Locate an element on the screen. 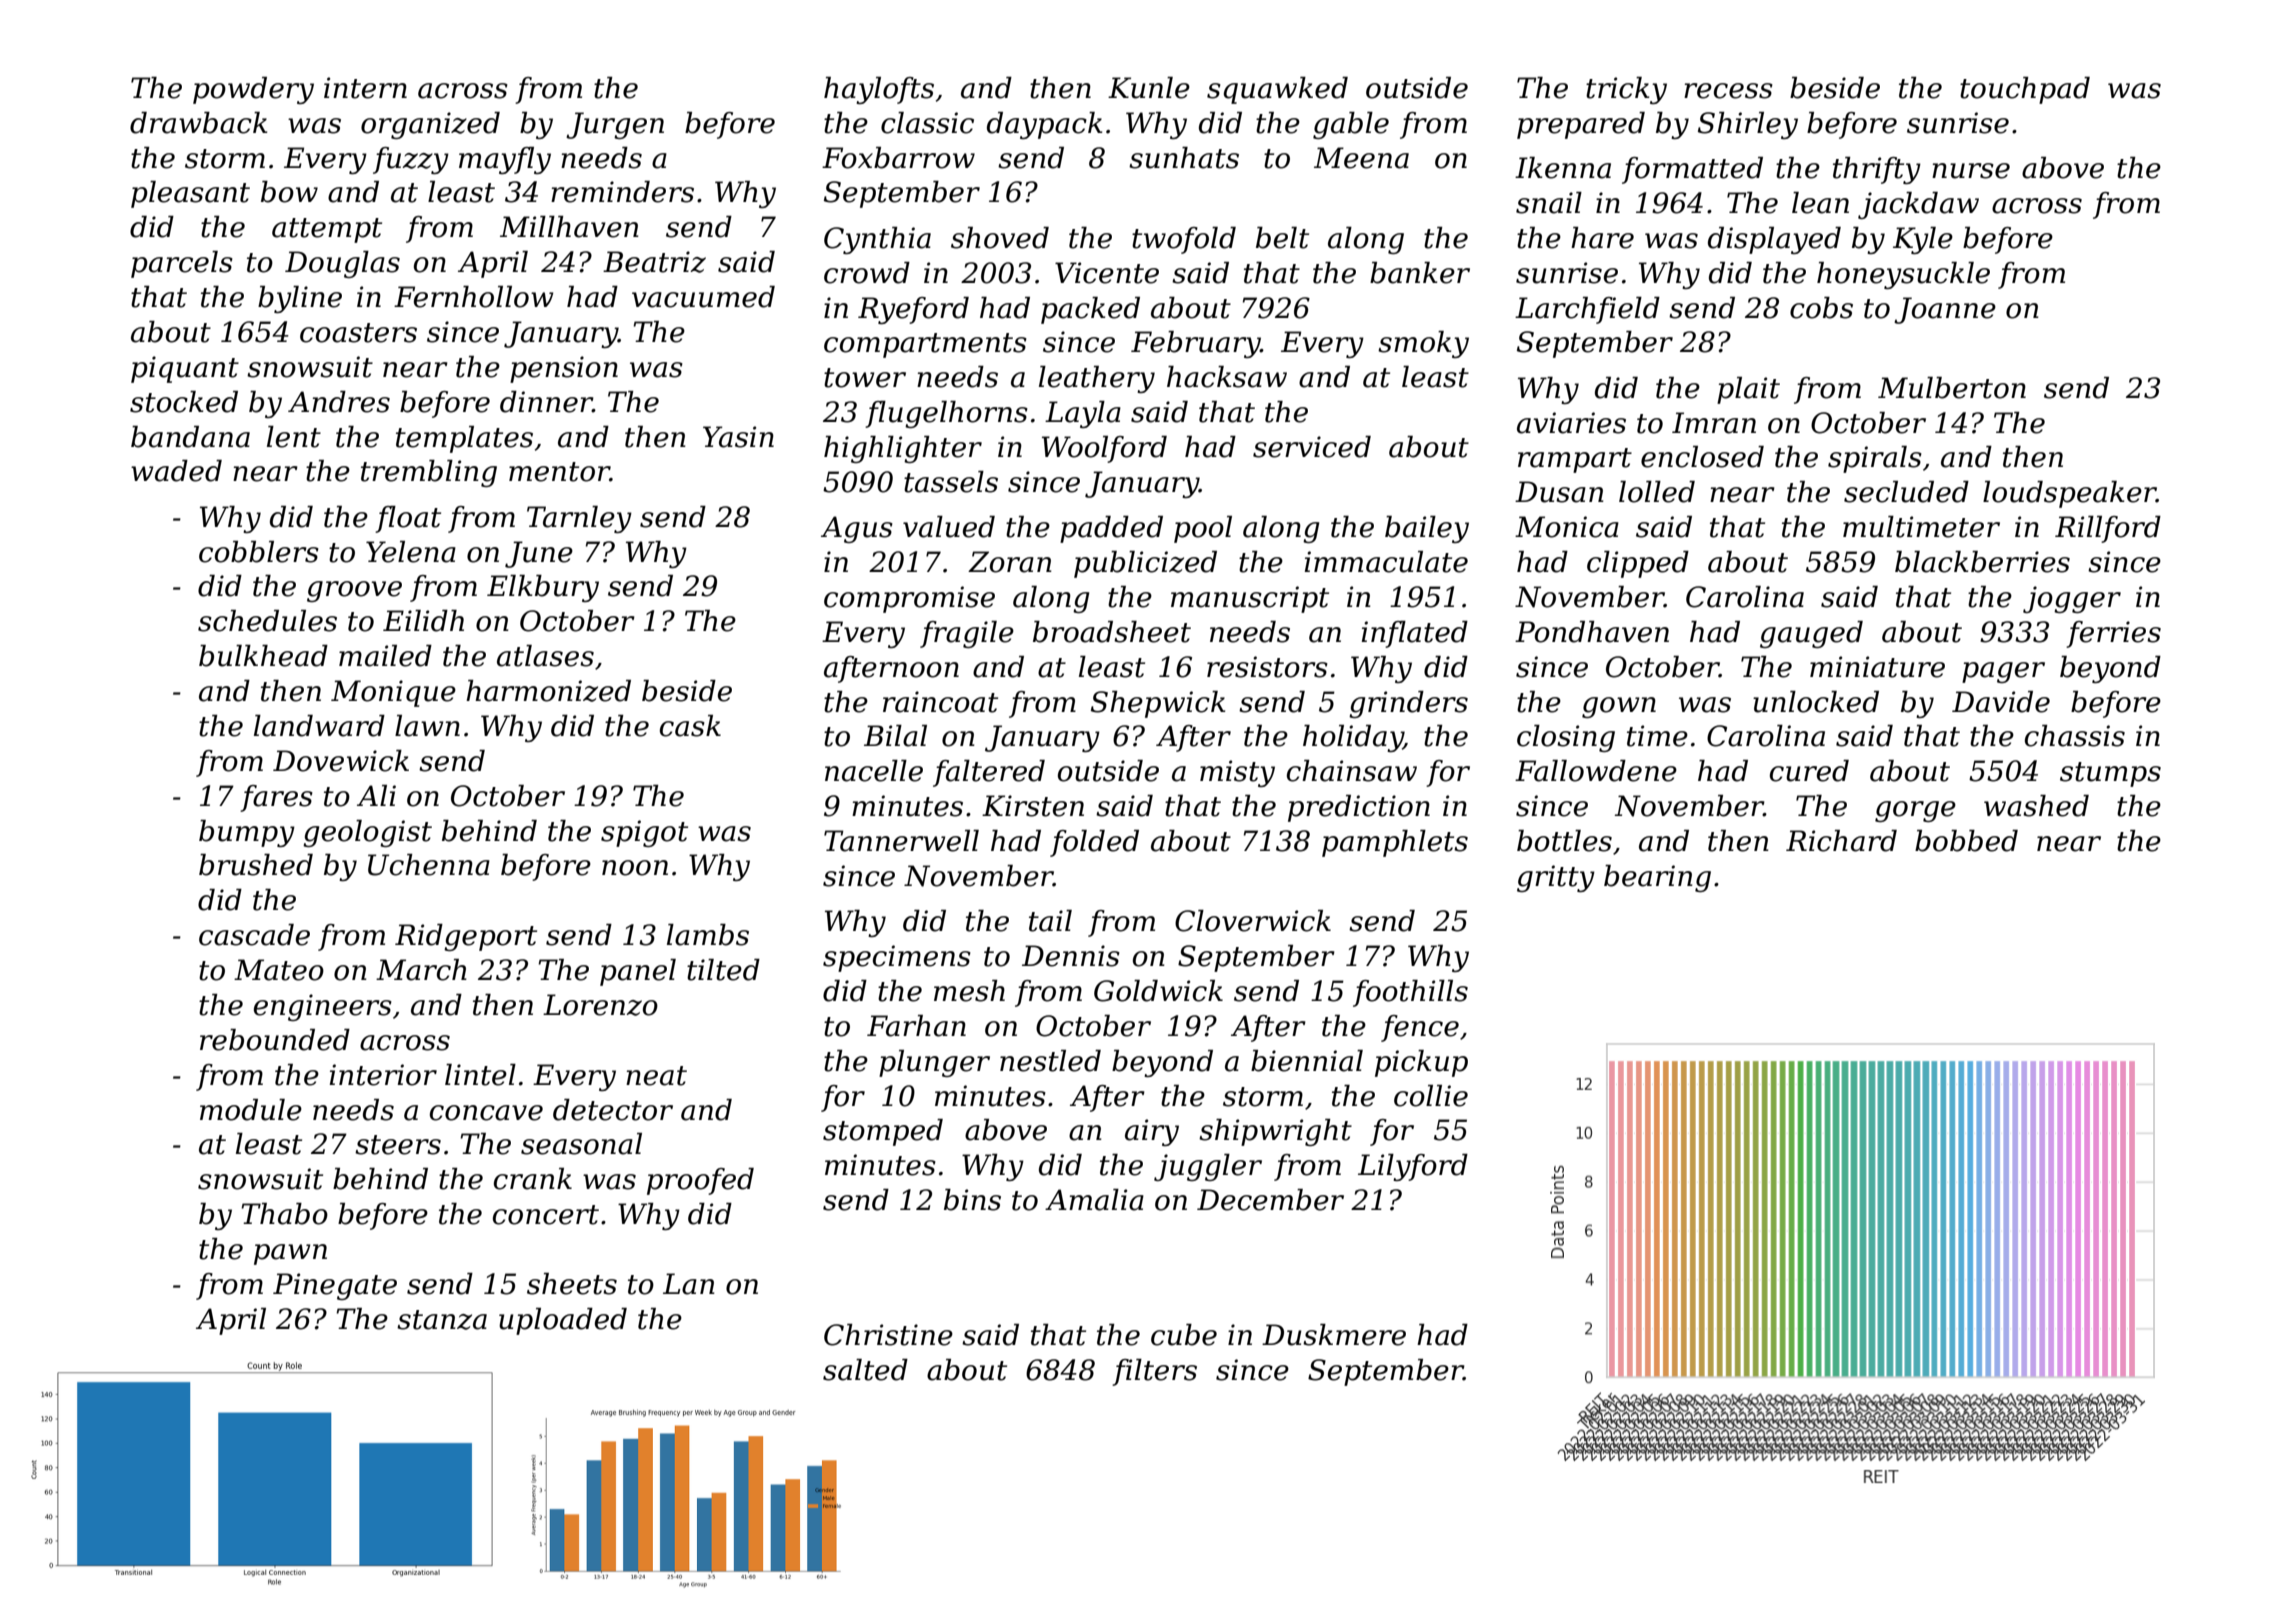  plait is located at coordinates (1748, 390).
